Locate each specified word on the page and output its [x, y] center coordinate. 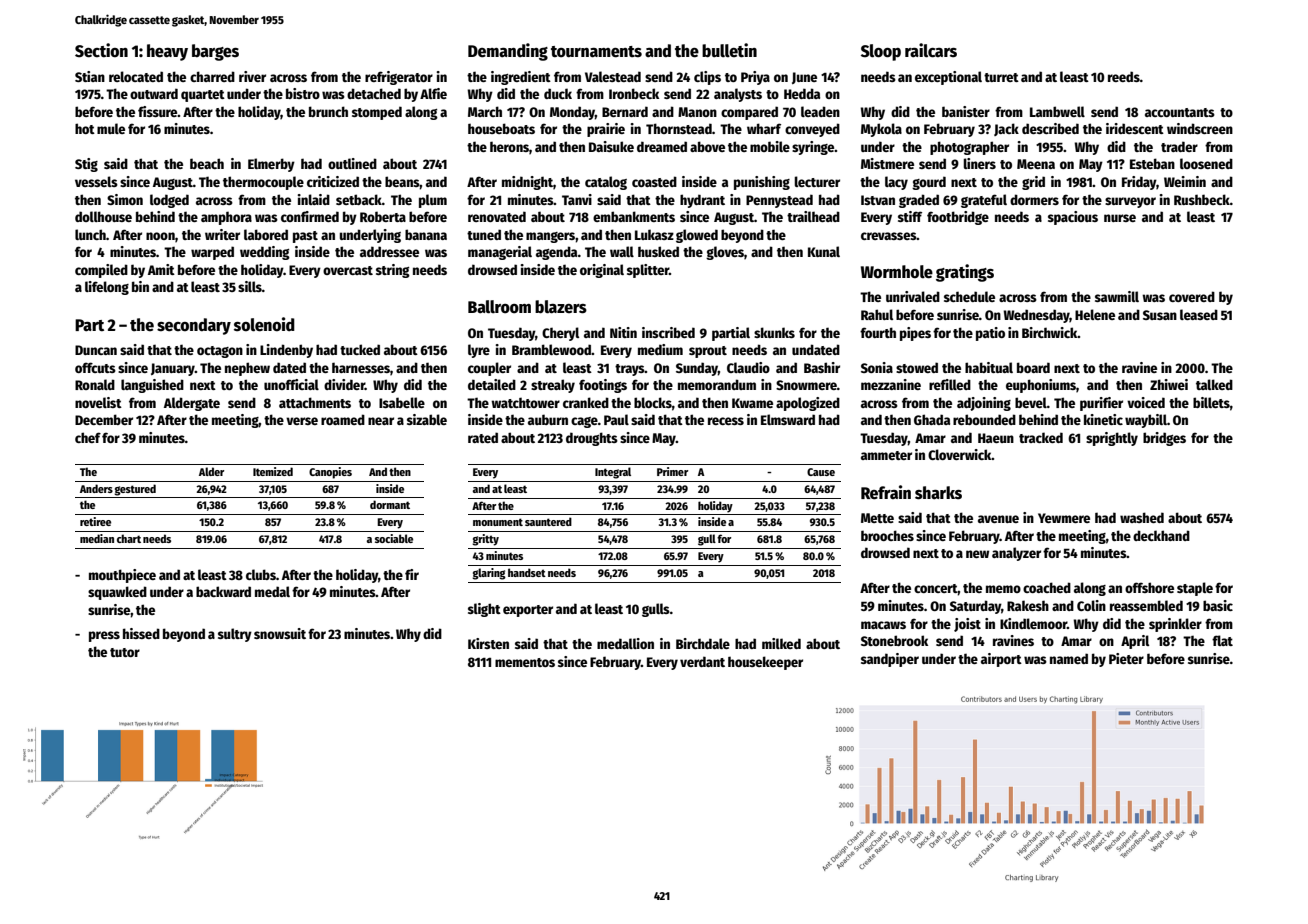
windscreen [1200, 128]
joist [967, 625]
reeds [1124, 76]
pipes [915, 334]
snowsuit [280, 633]
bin [140, 286]
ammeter [886, 455]
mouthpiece [122, 576]
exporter [528, 611]
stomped [377, 113]
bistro [303, 93]
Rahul [877, 314]
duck [558, 93]
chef [88, 437]
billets [1211, 402]
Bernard [625, 111]
